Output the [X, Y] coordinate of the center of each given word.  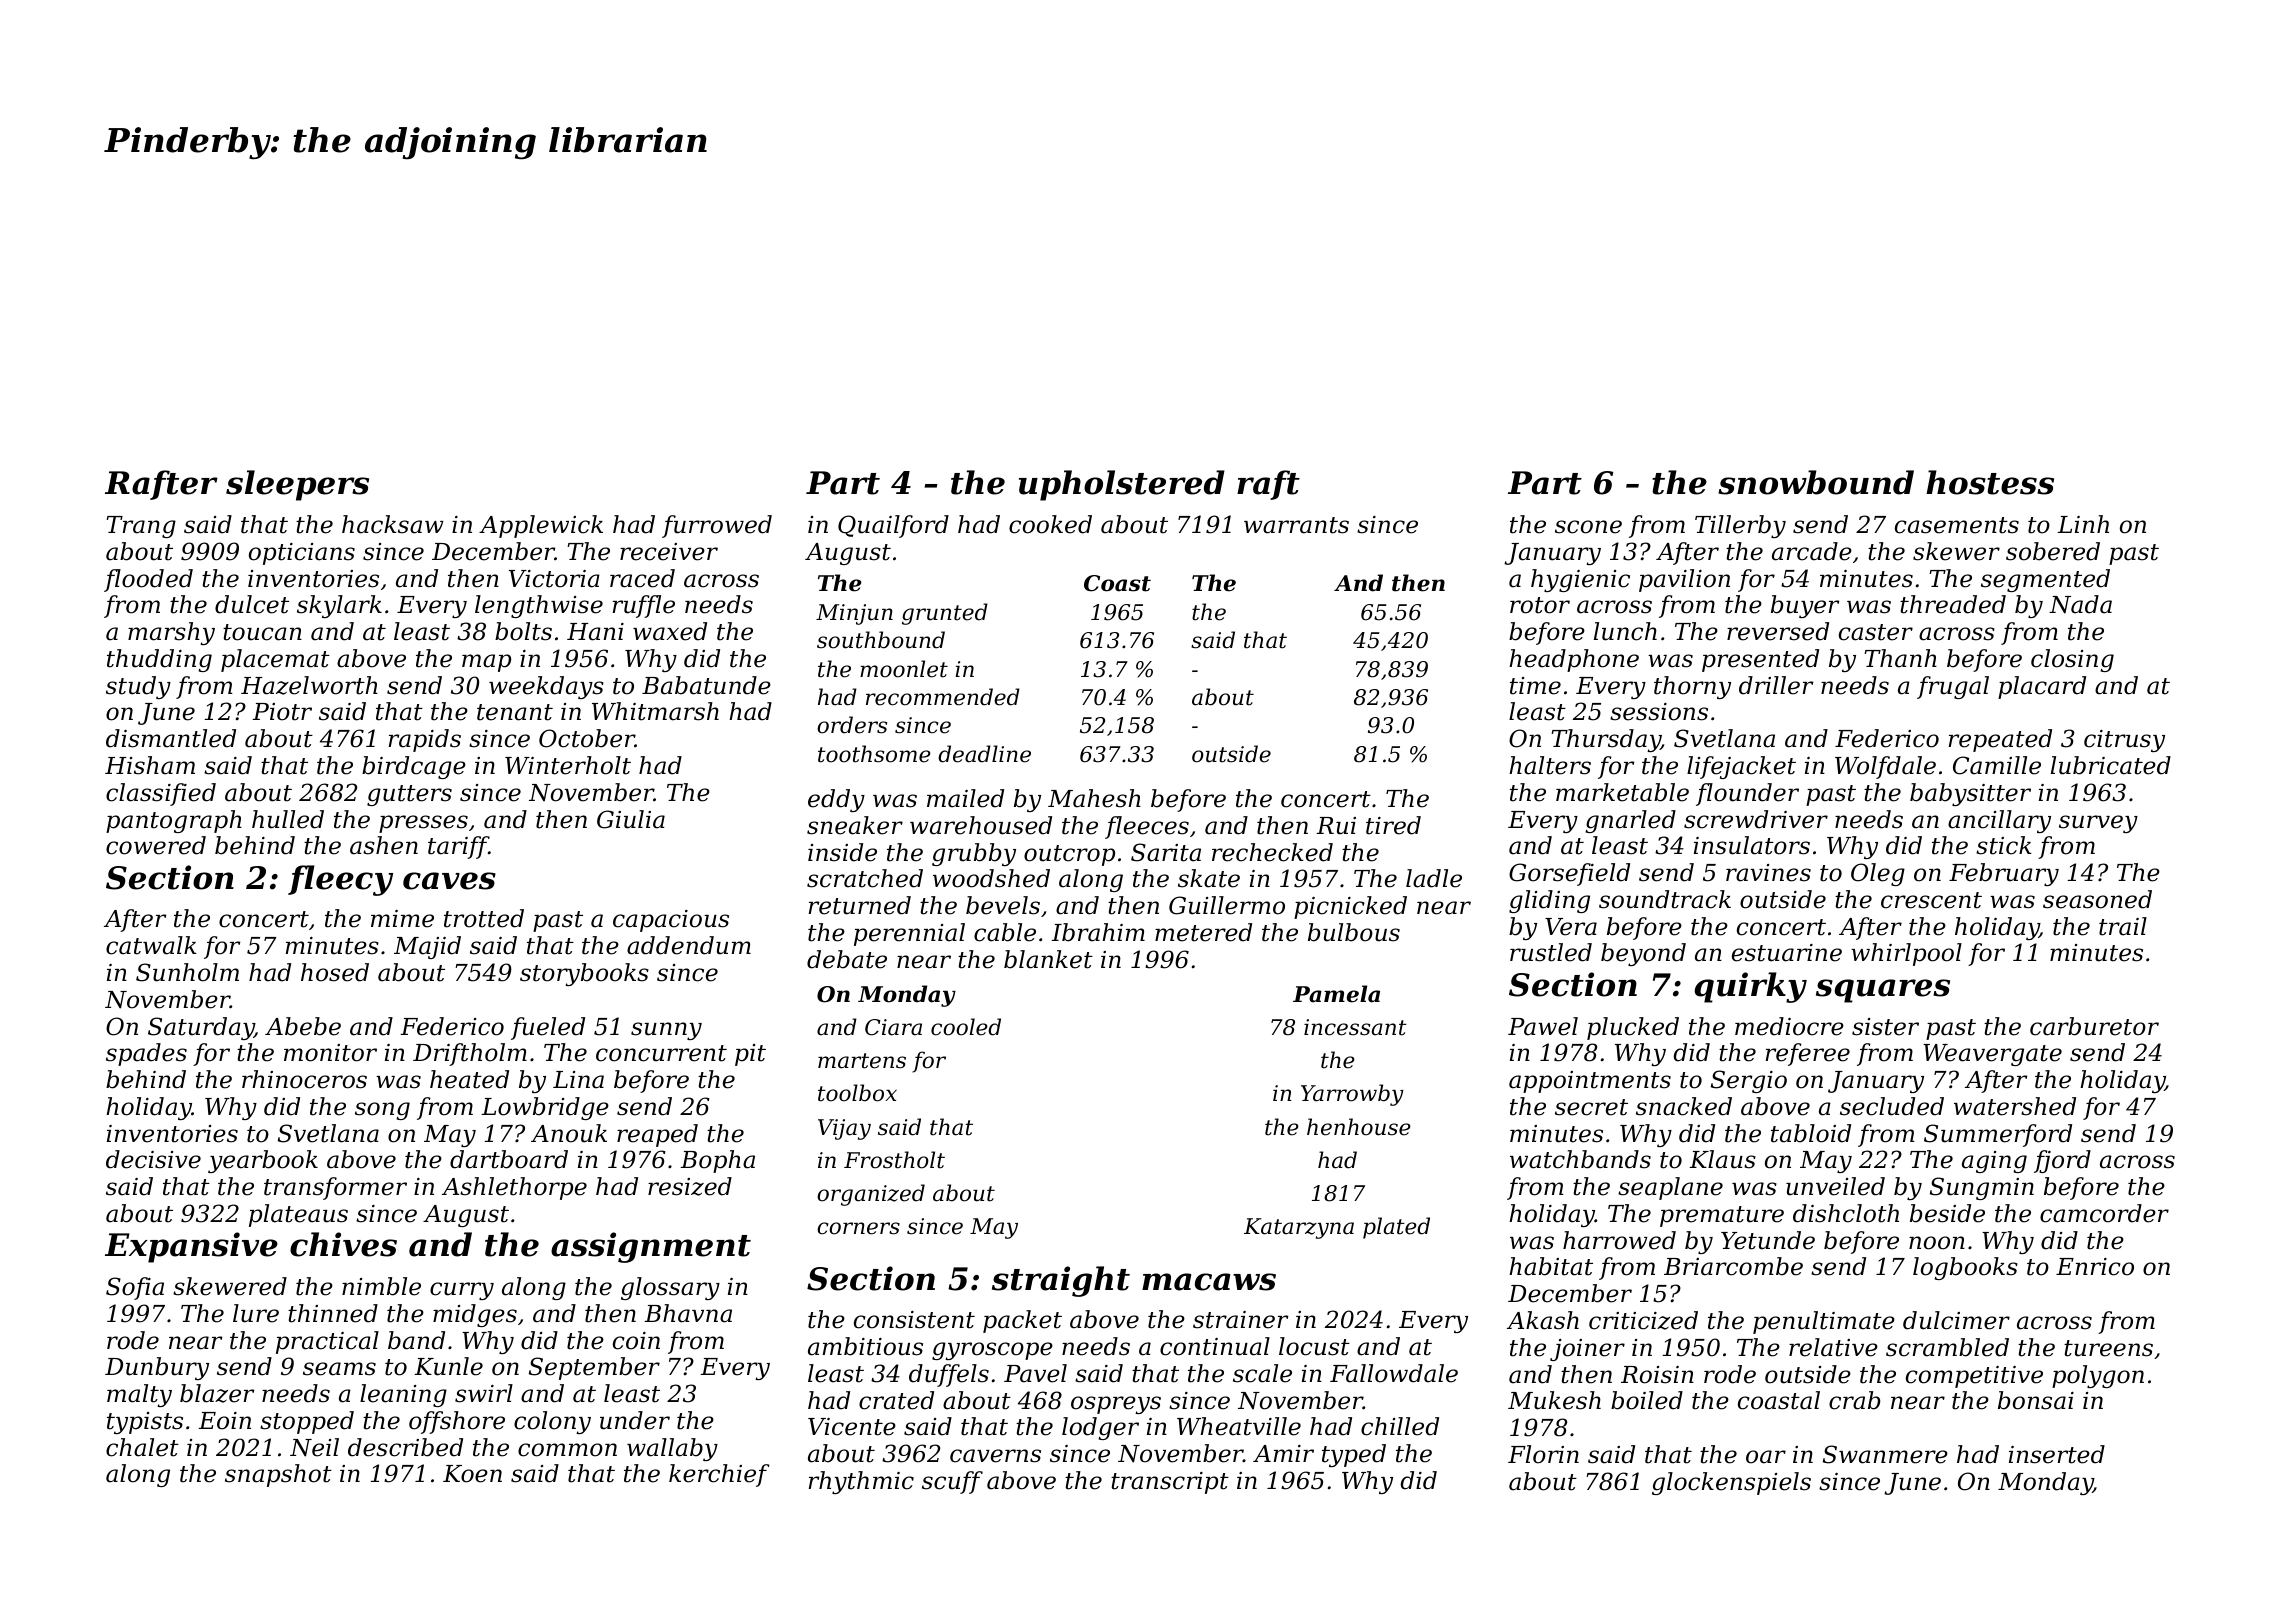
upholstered [1122, 485]
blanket [1048, 959]
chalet [142, 1447]
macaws [1209, 1282]
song [382, 1111]
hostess [1990, 482]
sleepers [297, 485]
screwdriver [1756, 819]
